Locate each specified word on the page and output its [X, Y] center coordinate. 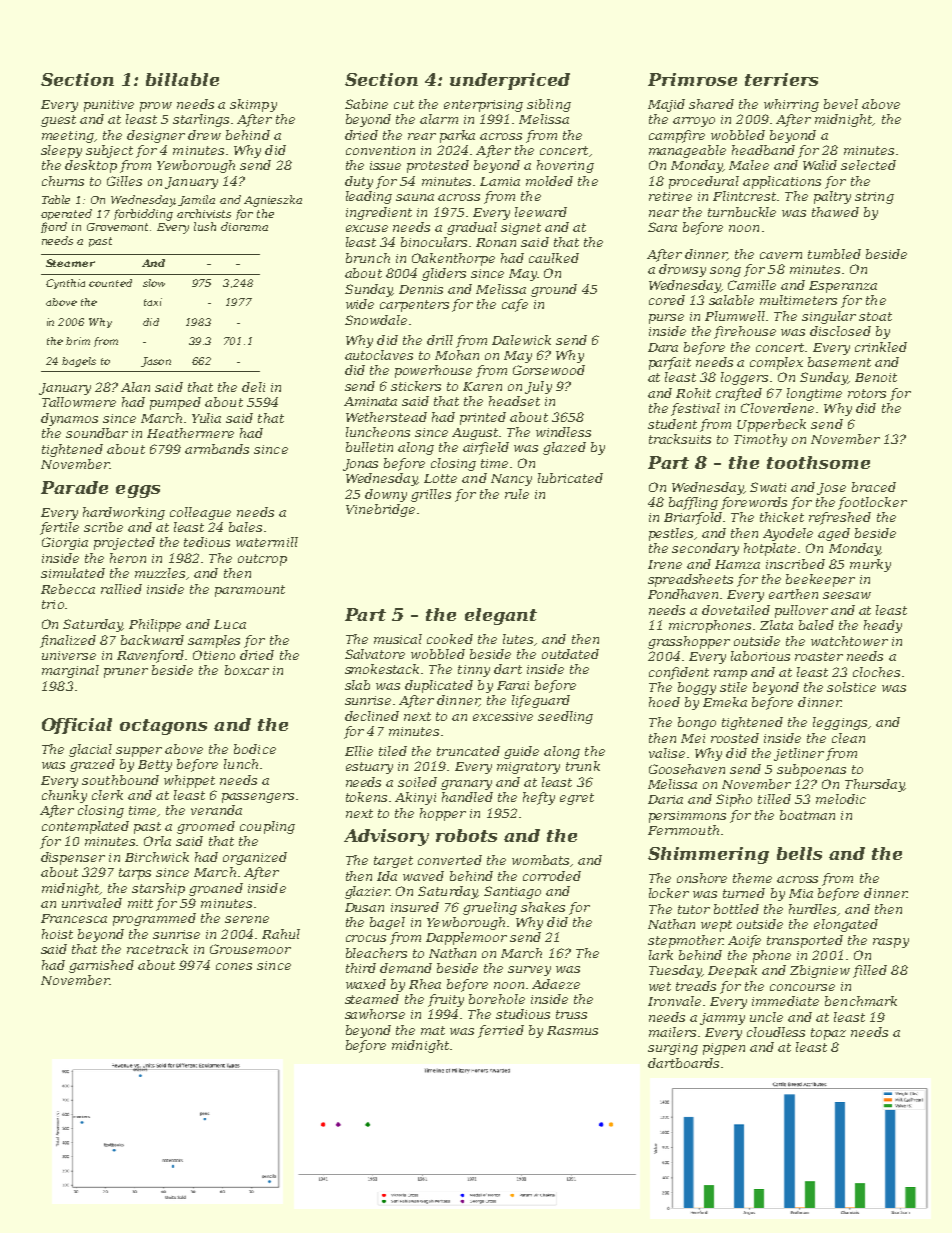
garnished [101, 966]
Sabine [366, 104]
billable [182, 79]
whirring [791, 105]
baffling [693, 503]
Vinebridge [380, 510]
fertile [59, 528]
